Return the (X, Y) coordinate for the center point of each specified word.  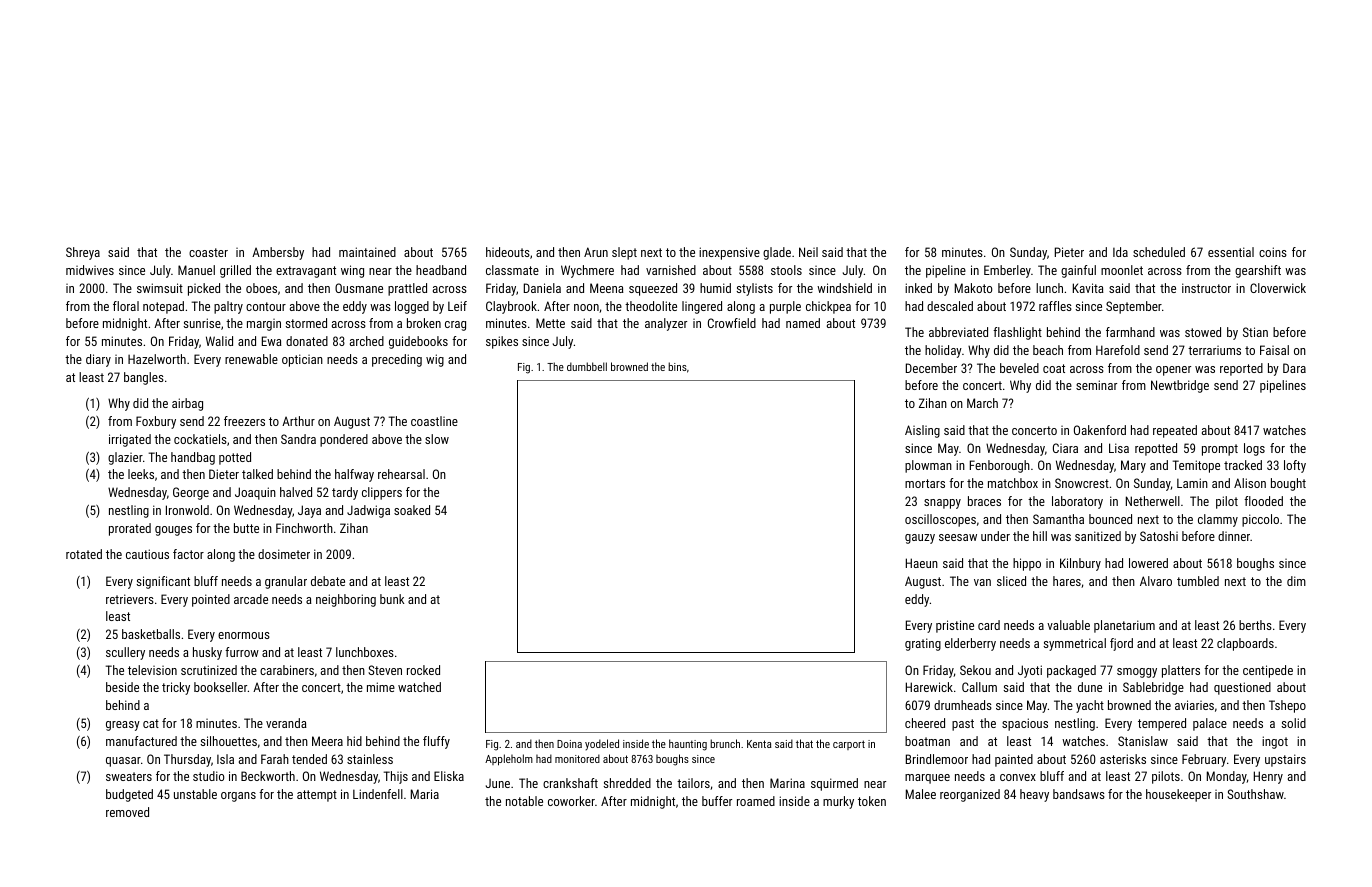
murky (838, 802)
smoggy (1137, 673)
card (989, 625)
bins (677, 366)
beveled (1019, 368)
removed (127, 812)
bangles (144, 378)
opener (1173, 371)
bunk (392, 599)
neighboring (346, 600)
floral (126, 306)
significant (163, 582)
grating (923, 644)
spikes (502, 342)
